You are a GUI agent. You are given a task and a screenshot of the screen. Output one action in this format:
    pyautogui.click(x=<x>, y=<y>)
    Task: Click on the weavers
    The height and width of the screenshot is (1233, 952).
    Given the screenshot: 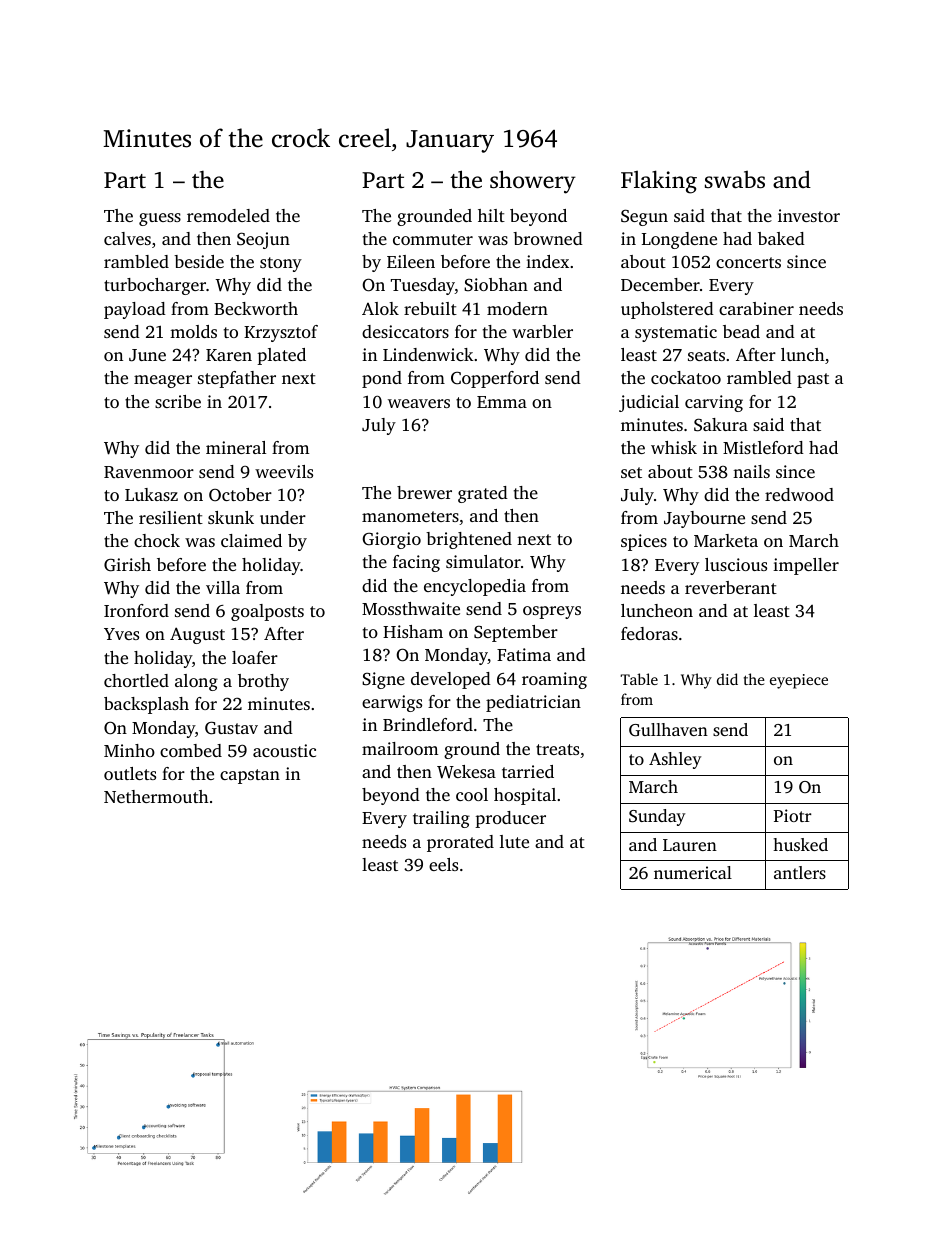 What is the action you would take?
    pyautogui.click(x=419, y=403)
